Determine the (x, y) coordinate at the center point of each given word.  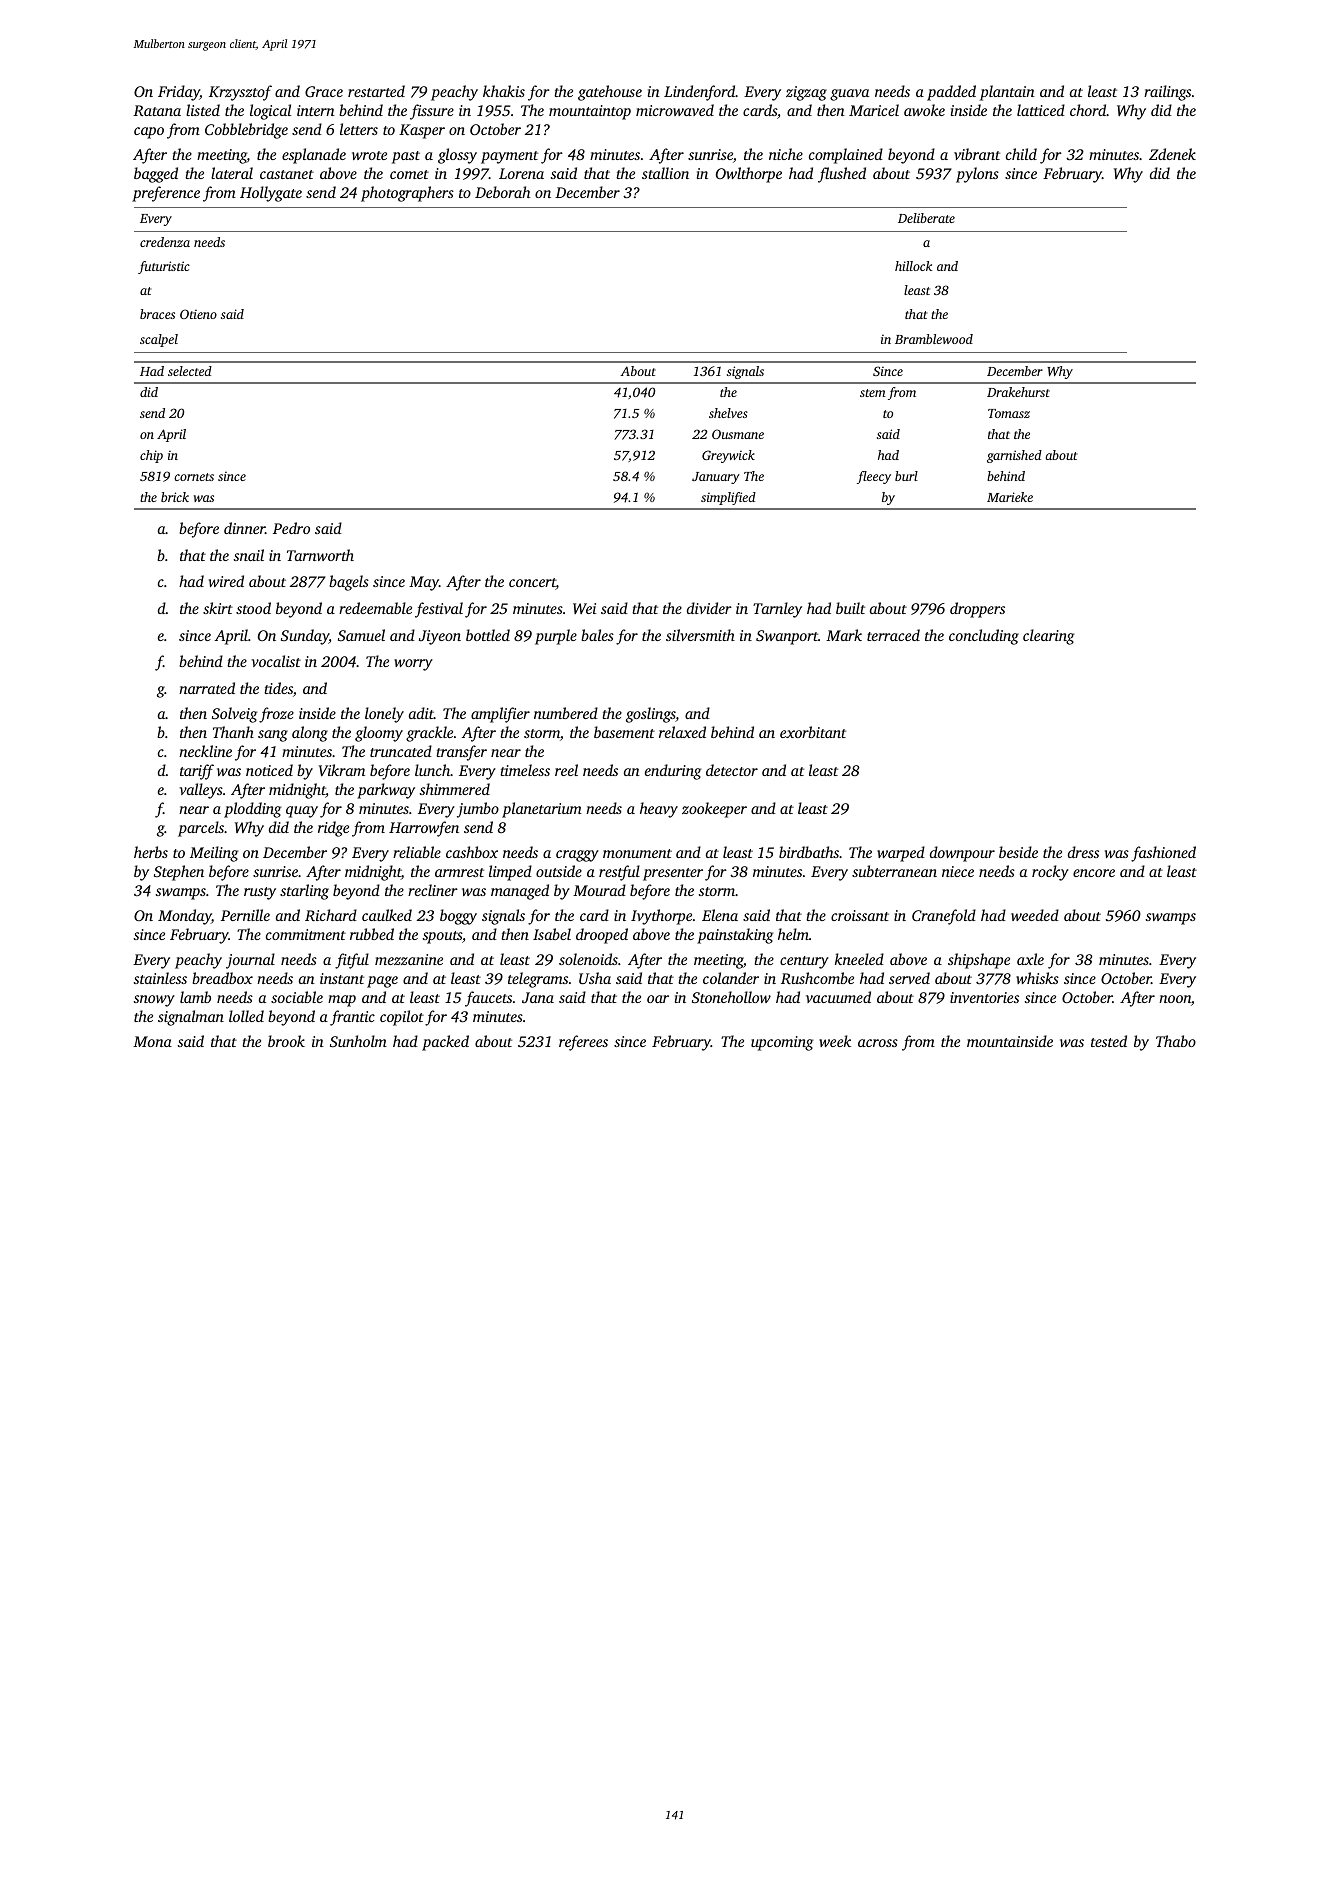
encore (1094, 873)
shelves (728, 413)
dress (1083, 852)
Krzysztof (240, 93)
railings (1167, 93)
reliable (417, 852)
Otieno (198, 314)
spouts (442, 937)
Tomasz (1009, 413)
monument (637, 853)
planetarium (542, 810)
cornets (194, 477)
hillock (913, 266)
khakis (504, 91)
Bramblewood (934, 339)
